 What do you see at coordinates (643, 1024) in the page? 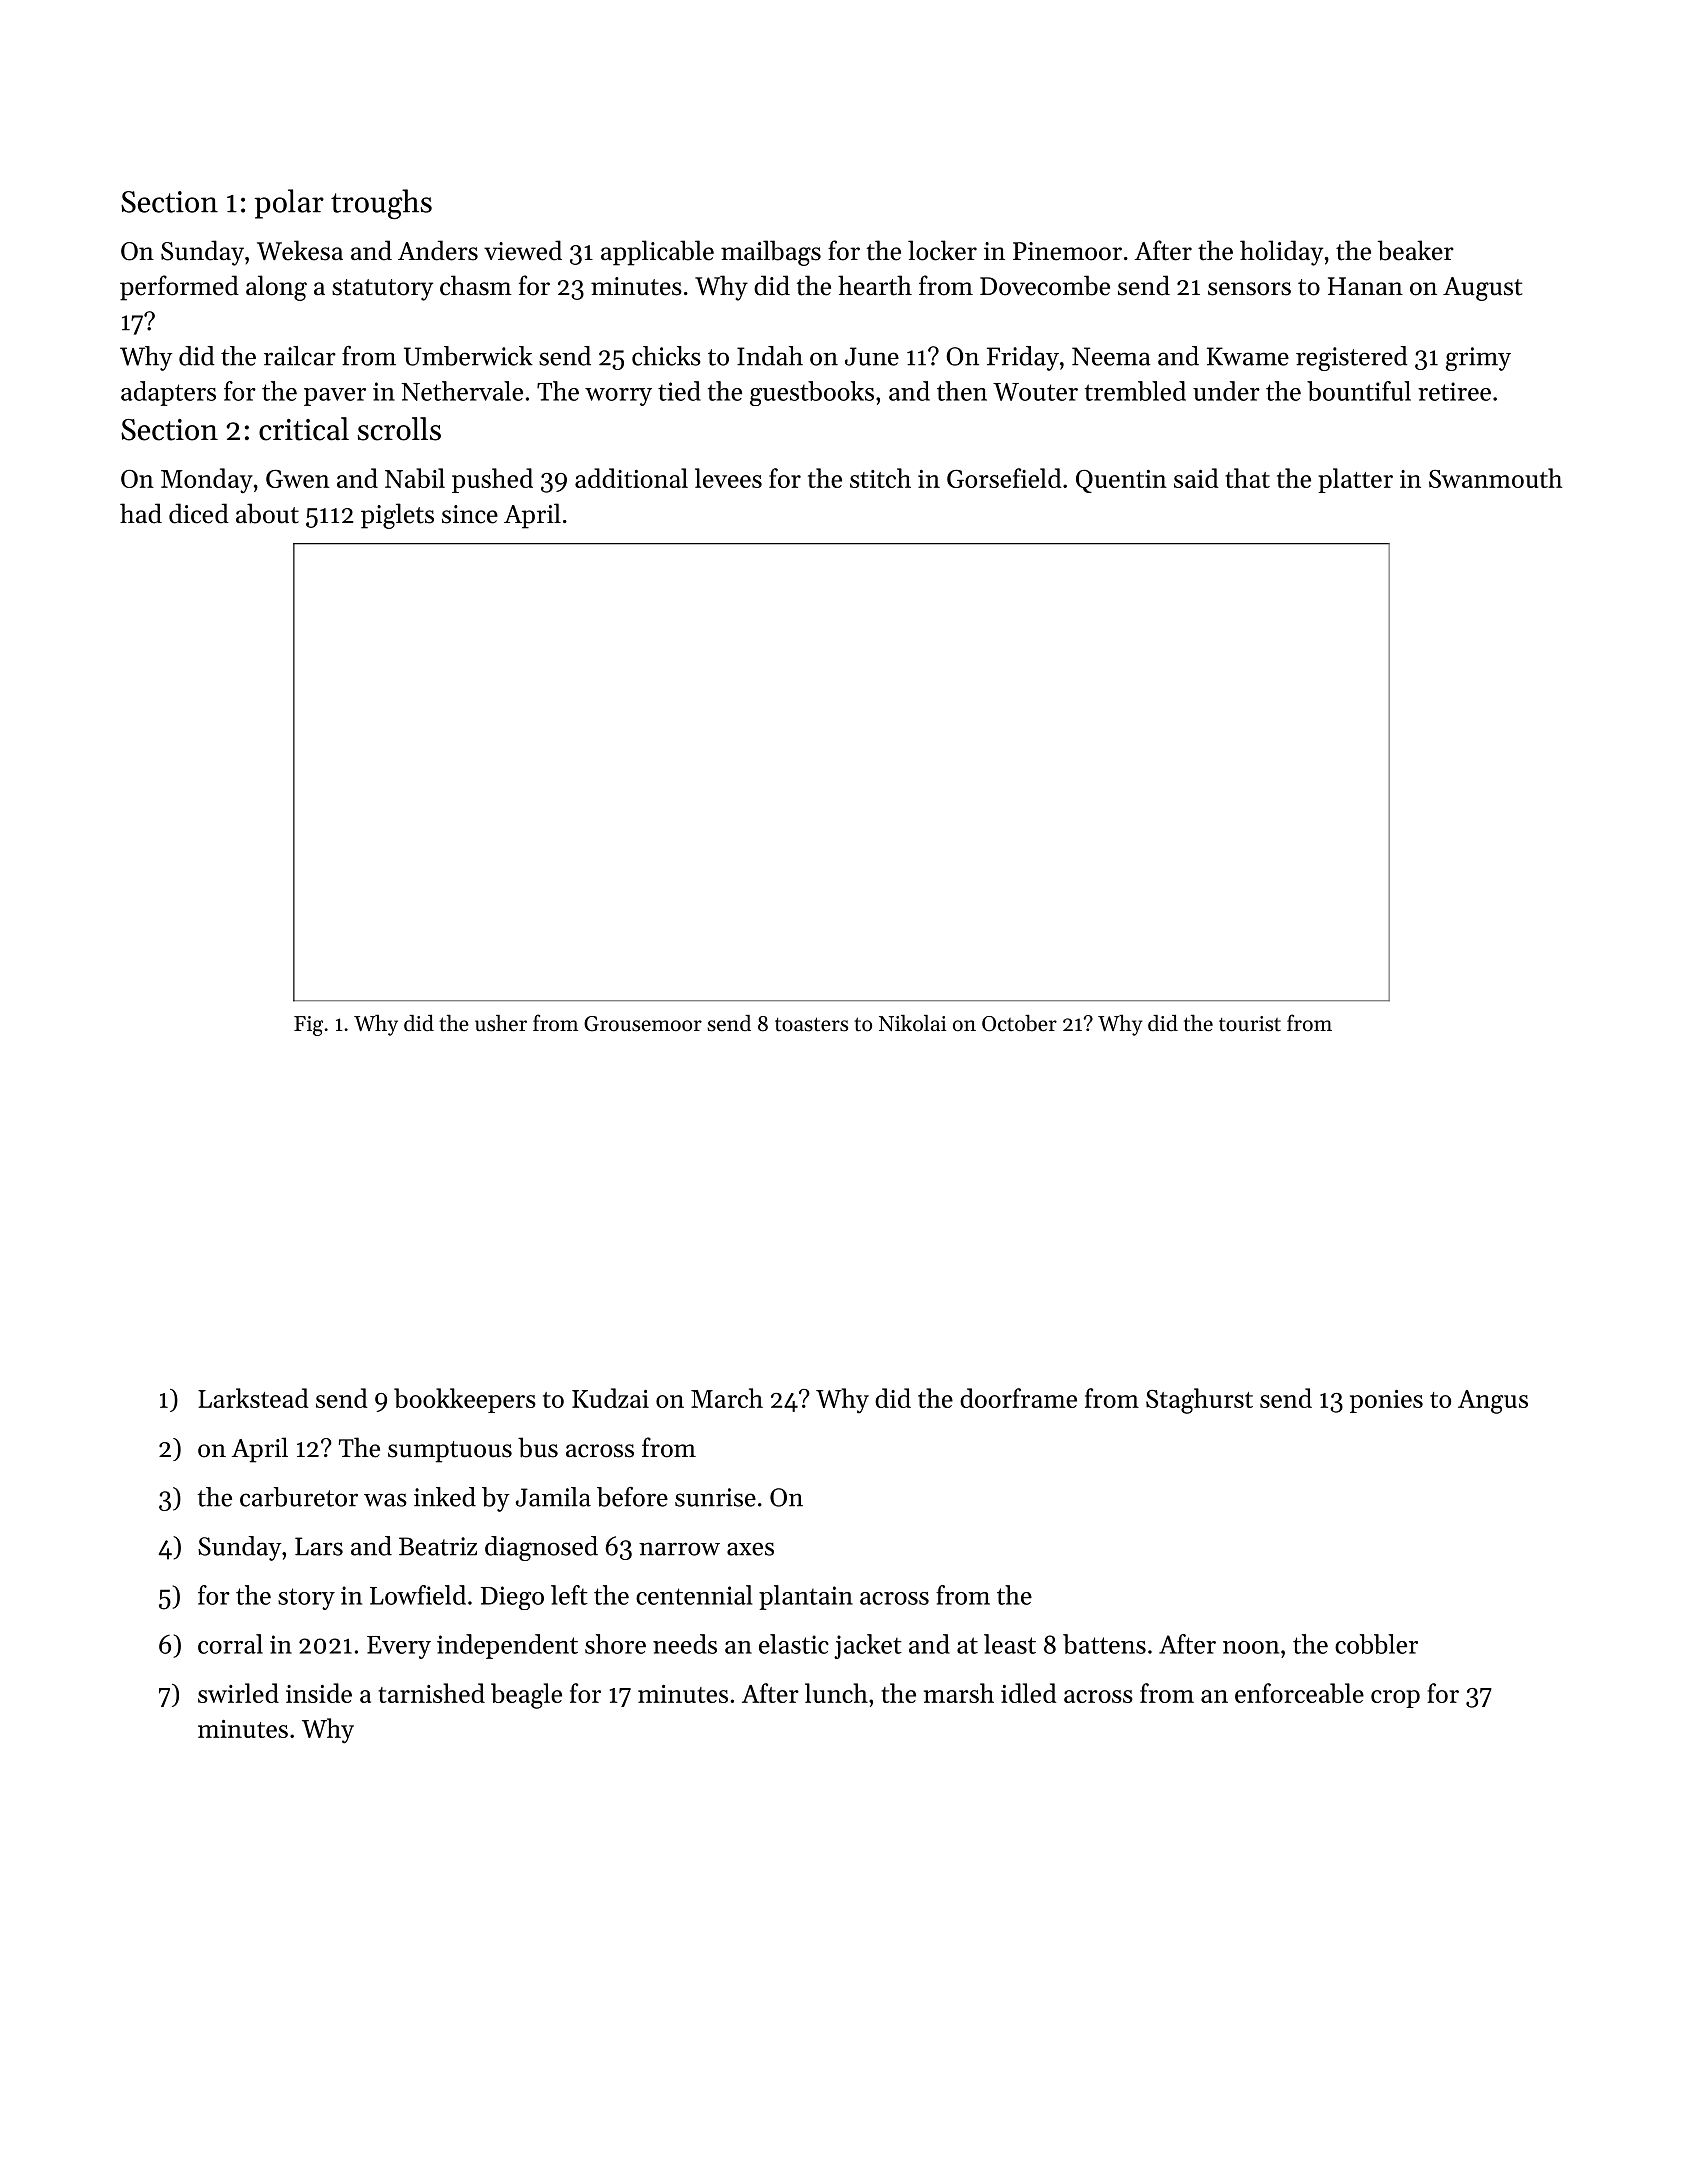
I see `Grousemoor` at bounding box center [643, 1024].
